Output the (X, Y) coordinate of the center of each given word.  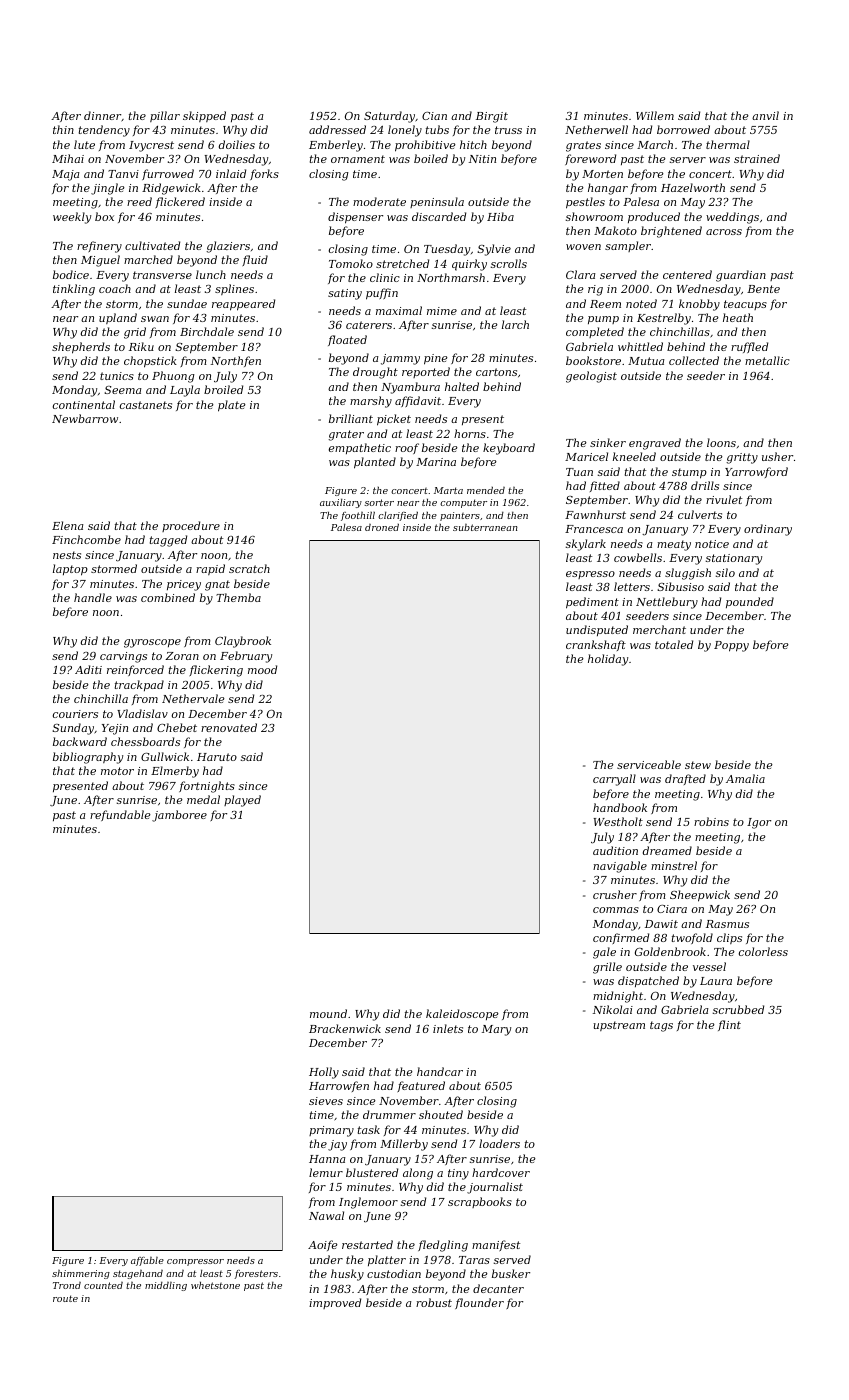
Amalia (745, 778)
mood (262, 669)
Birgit (492, 117)
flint (729, 1025)
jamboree (179, 816)
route (65, 1298)
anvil (765, 115)
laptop (70, 570)
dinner (102, 115)
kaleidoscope (462, 1014)
